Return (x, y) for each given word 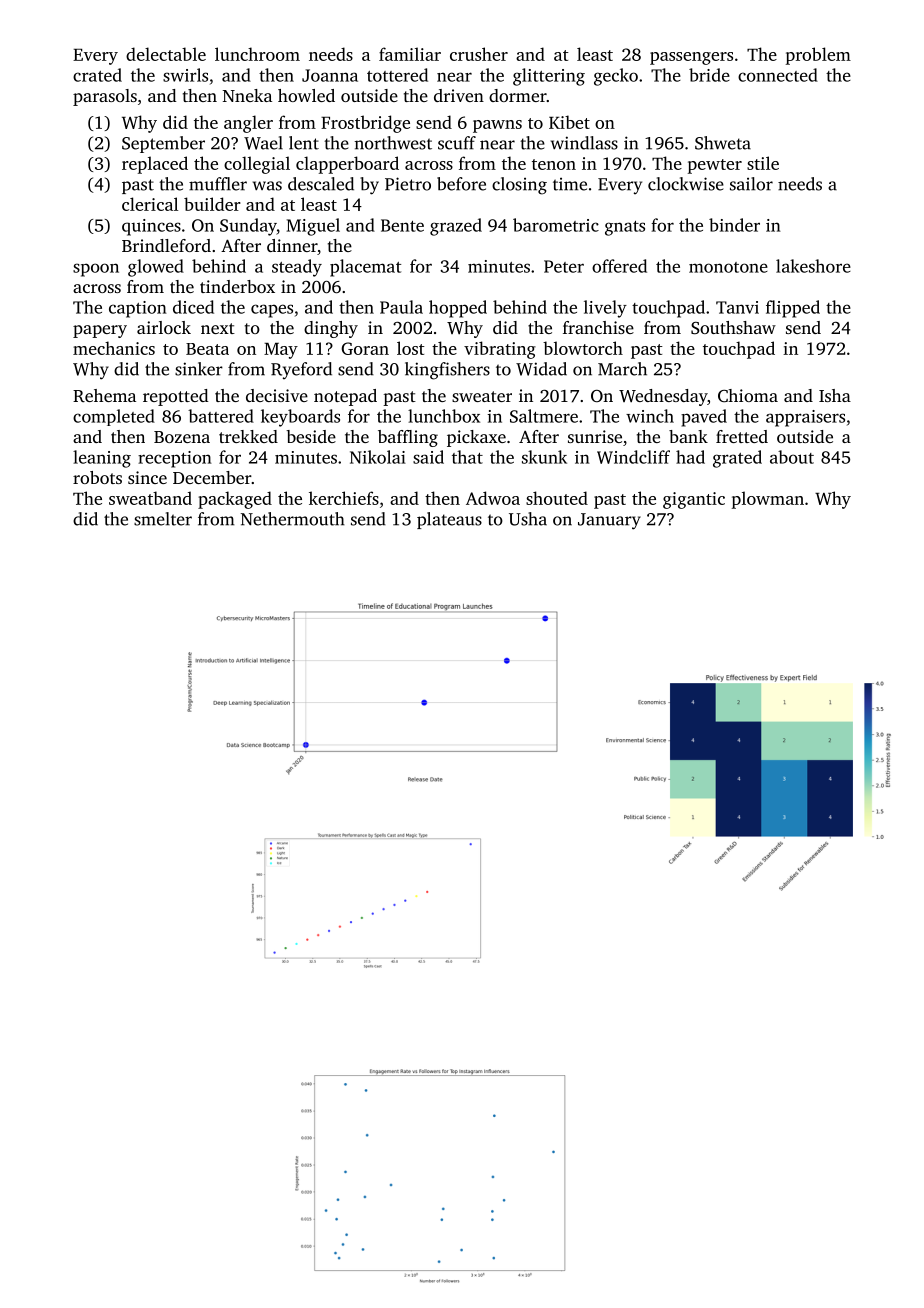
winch (650, 416)
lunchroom (257, 54)
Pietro (408, 184)
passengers (691, 58)
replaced (155, 165)
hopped (458, 309)
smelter (163, 519)
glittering (549, 77)
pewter (715, 166)
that (467, 457)
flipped (793, 309)
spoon (96, 270)
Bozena (182, 437)
